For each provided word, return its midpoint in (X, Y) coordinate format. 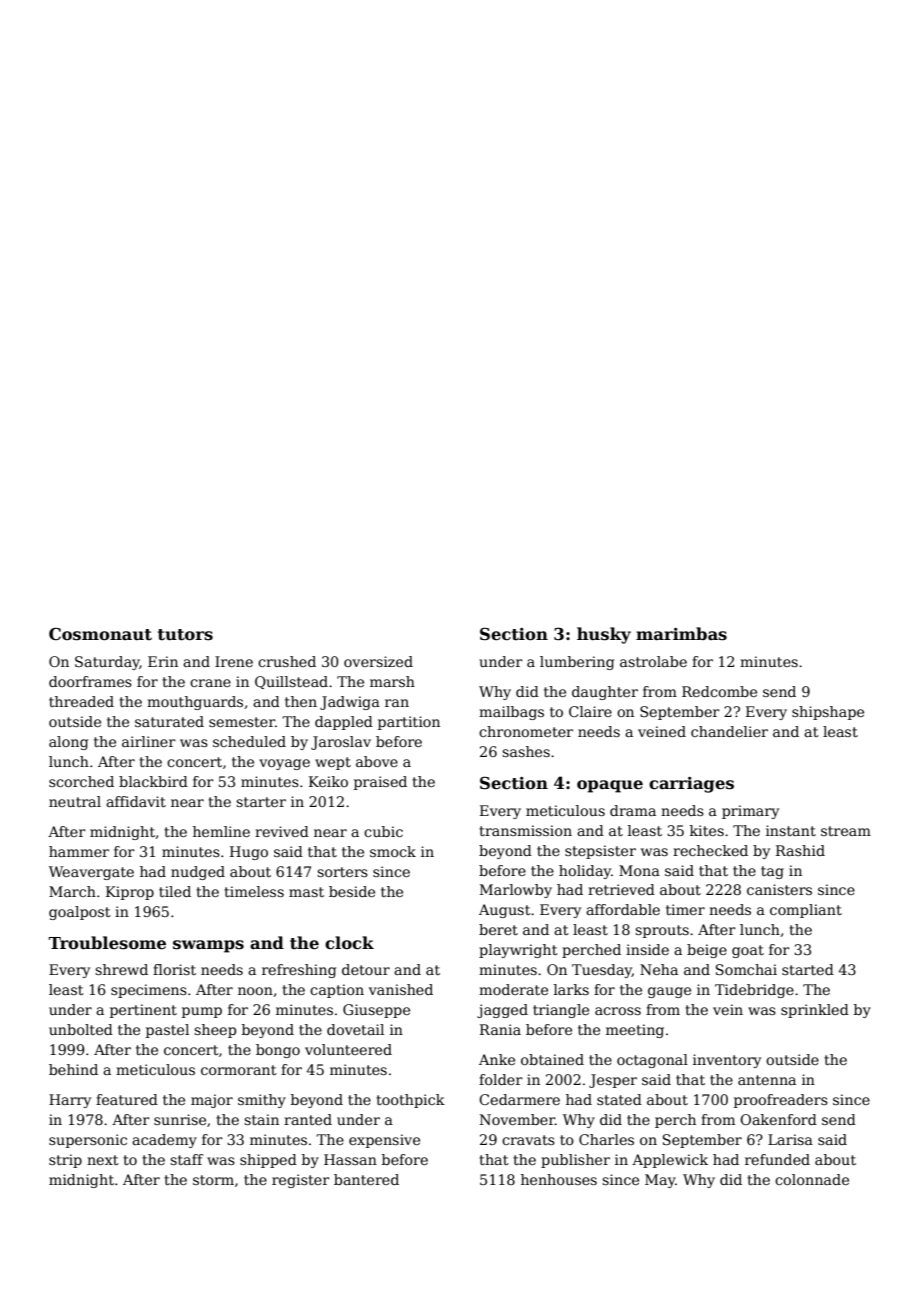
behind (73, 1069)
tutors (185, 635)
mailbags (511, 713)
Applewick (670, 1161)
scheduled (249, 741)
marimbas (681, 634)
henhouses (559, 1179)
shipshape (828, 713)
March (72, 891)
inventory (727, 1061)
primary (750, 812)
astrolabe (653, 661)
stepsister (600, 852)
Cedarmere (519, 1099)
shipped (268, 1161)
